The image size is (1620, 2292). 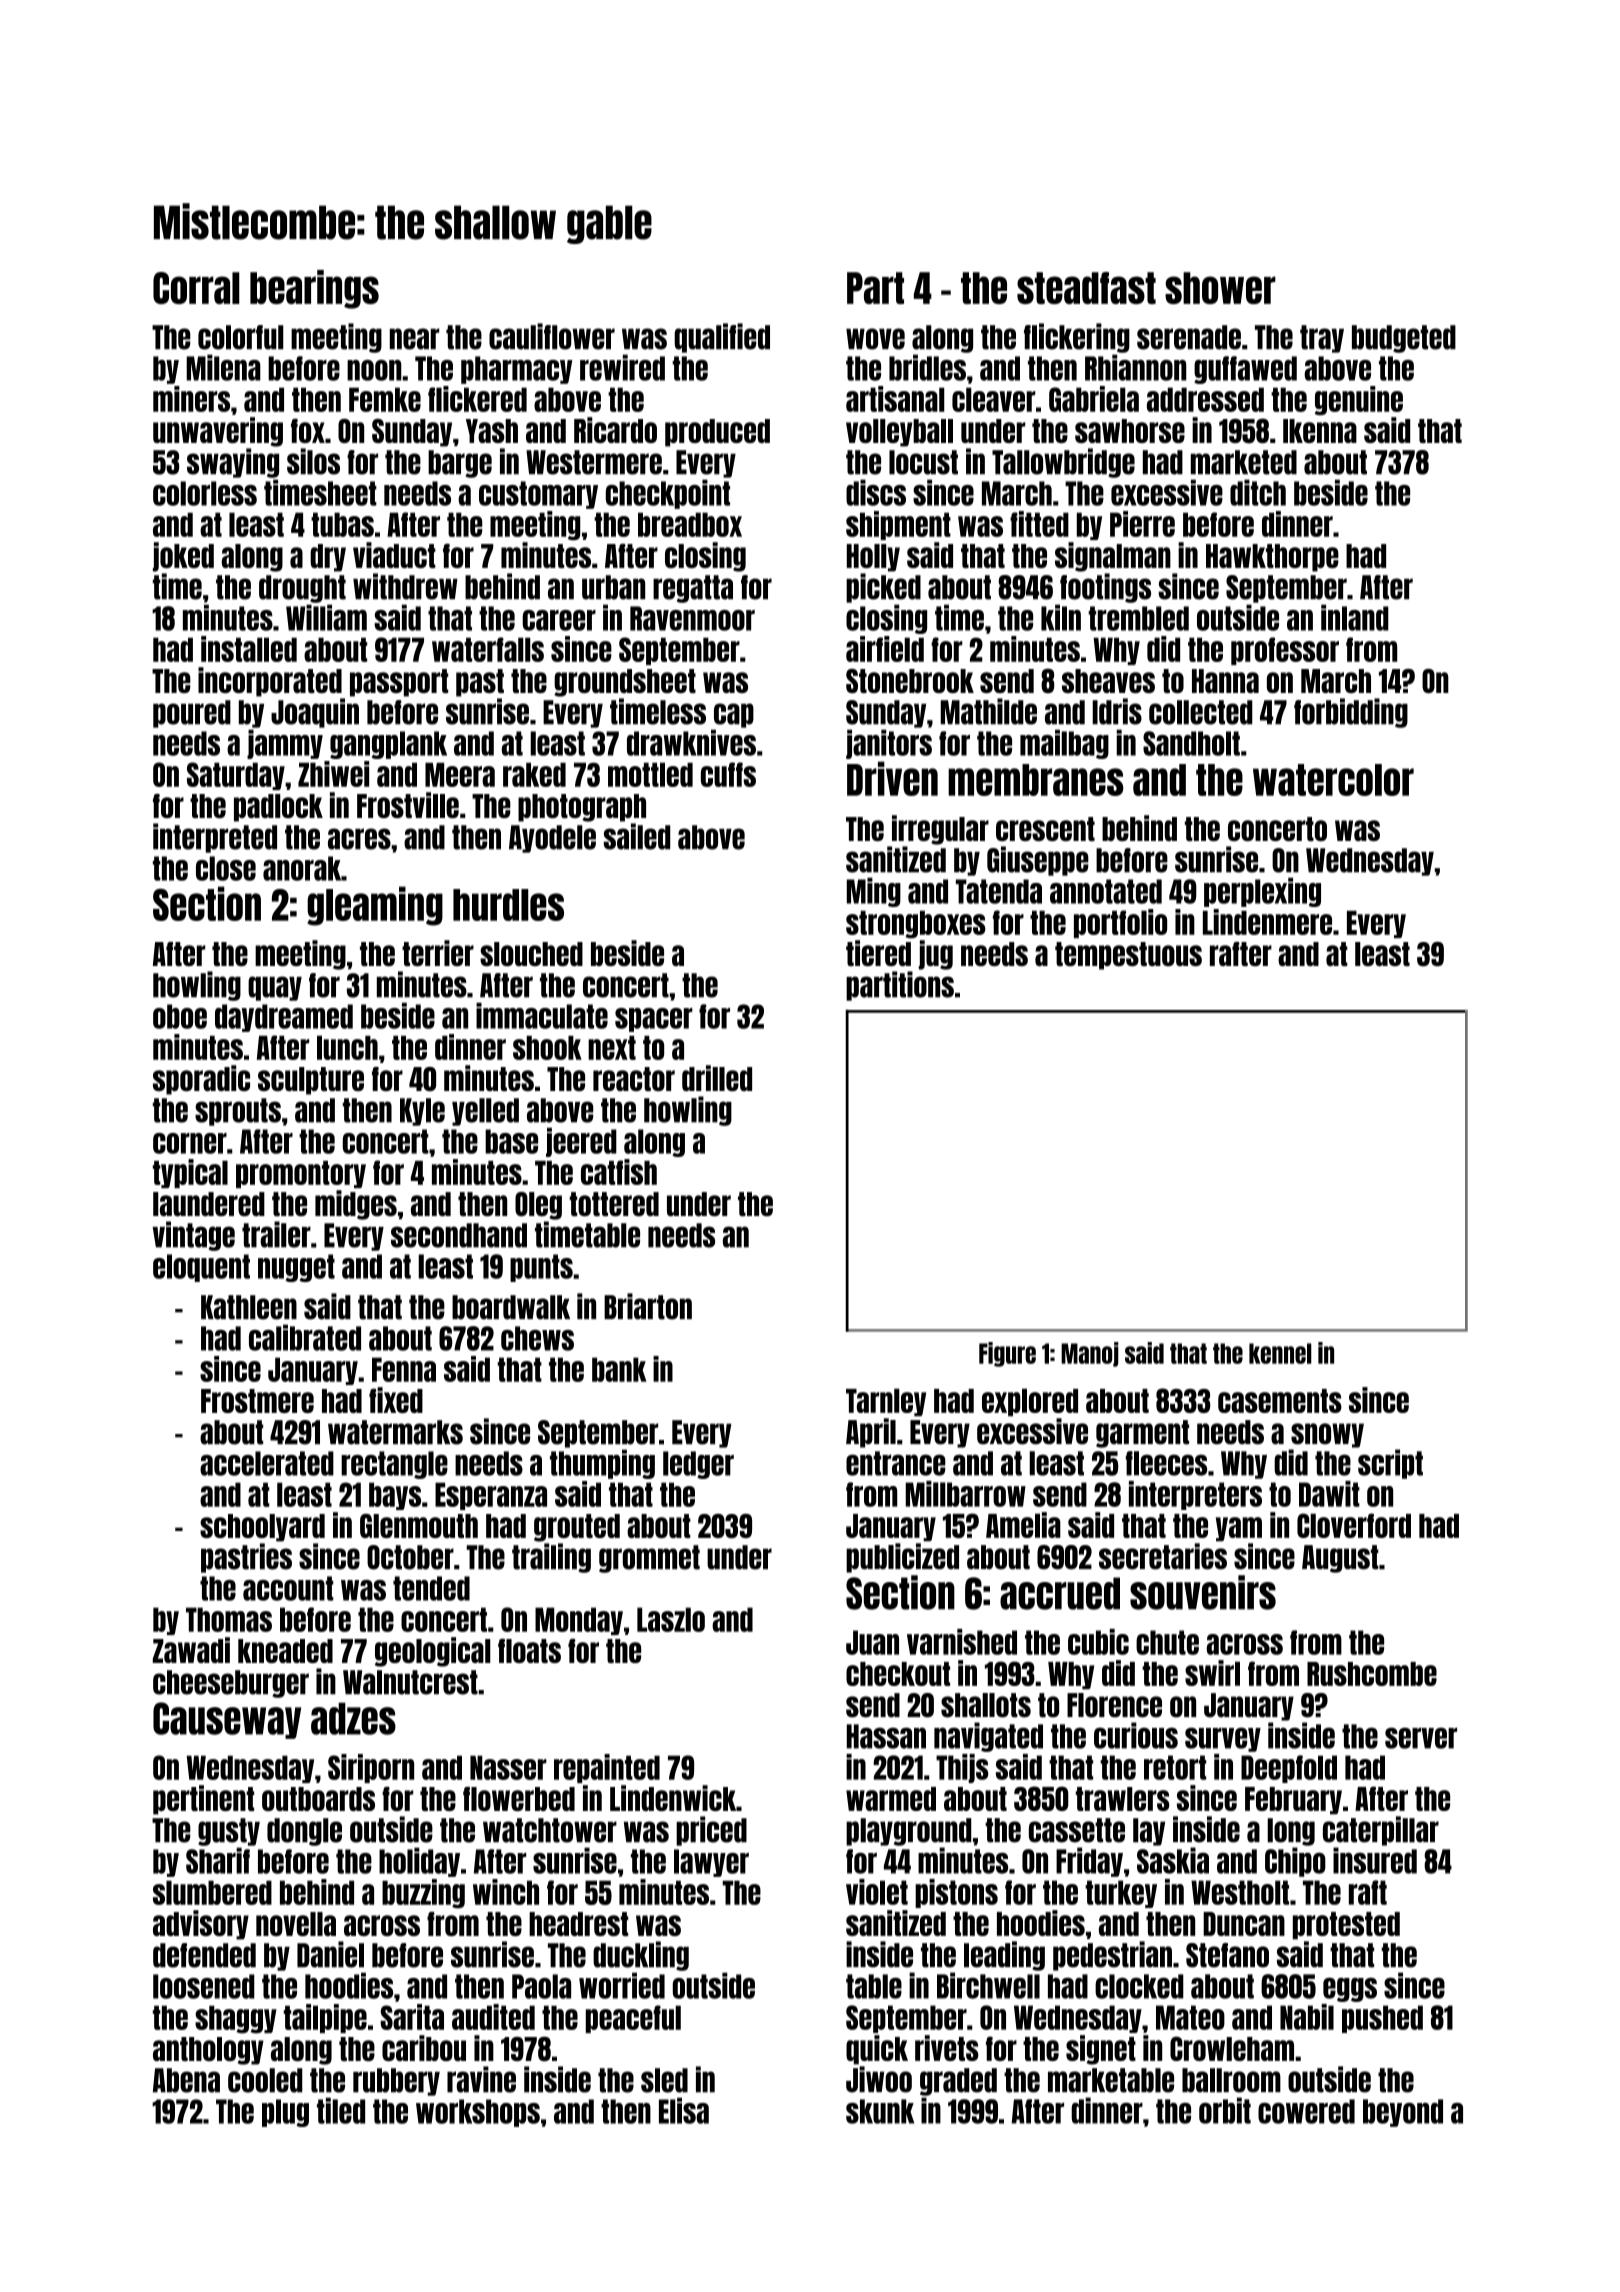 What do you see at coordinates (201, 1080) in the screenshot?
I see `sporadic` at bounding box center [201, 1080].
